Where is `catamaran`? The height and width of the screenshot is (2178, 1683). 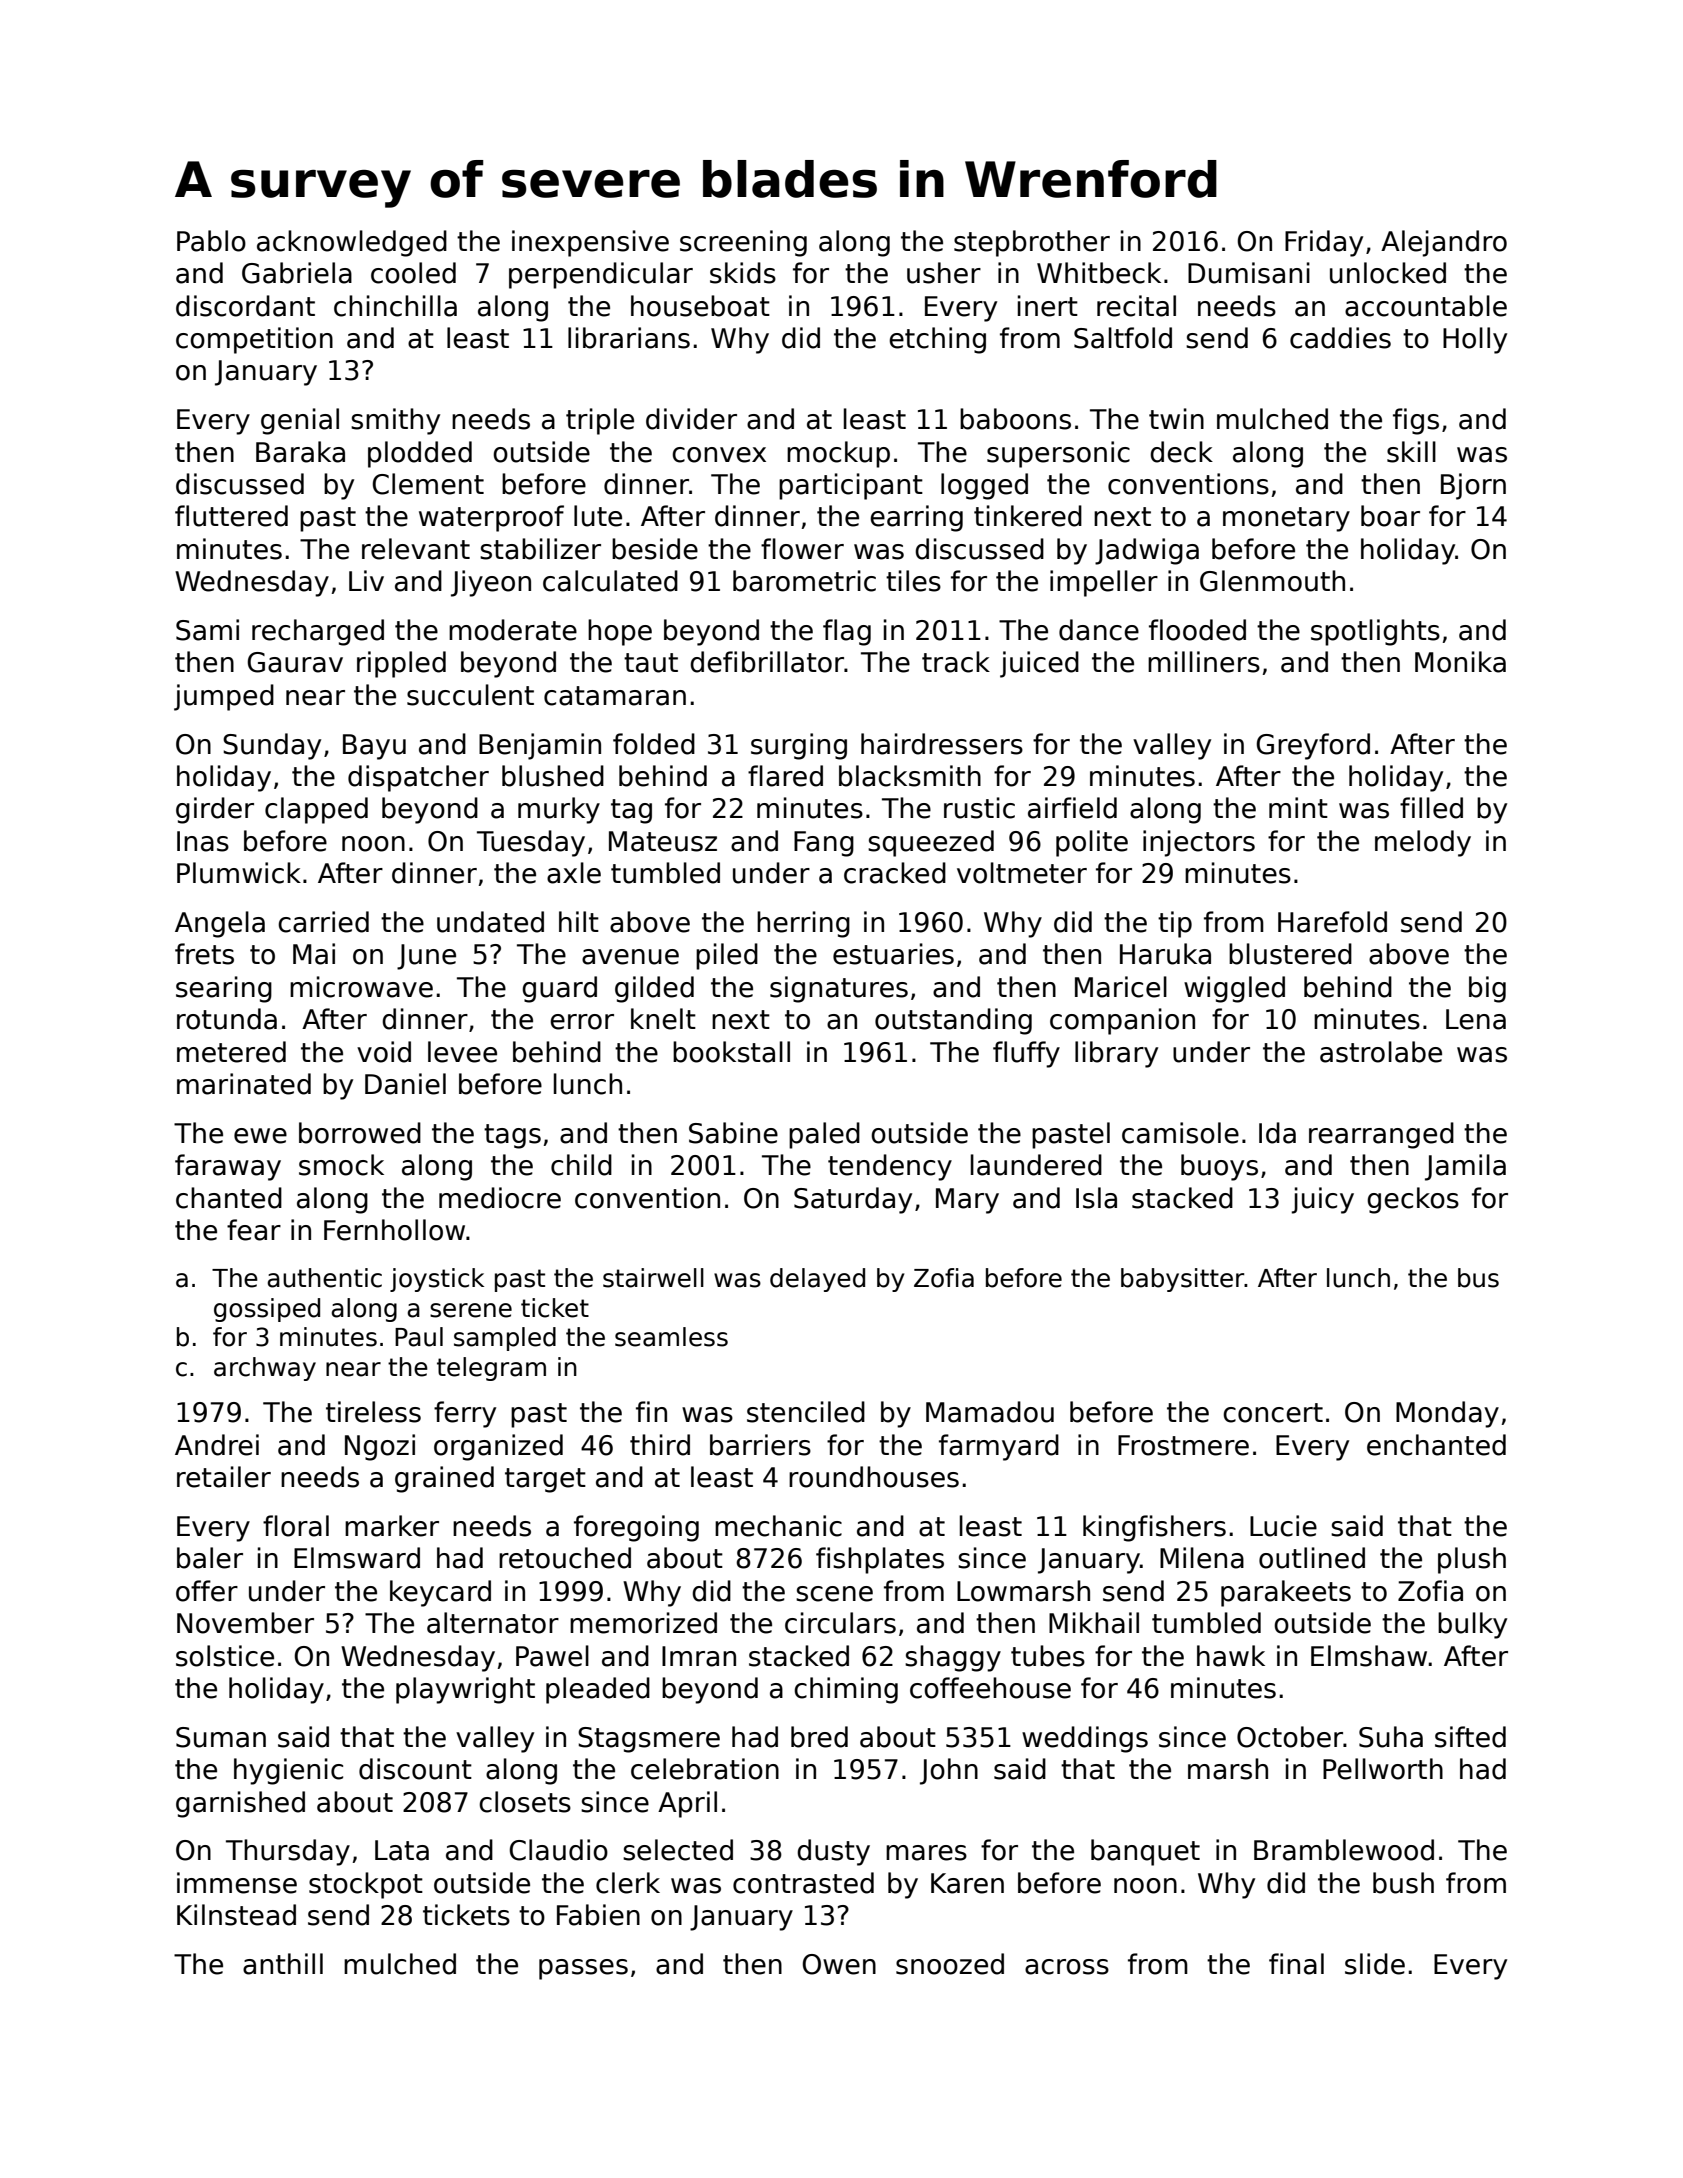 catamaran is located at coordinates (615, 696).
